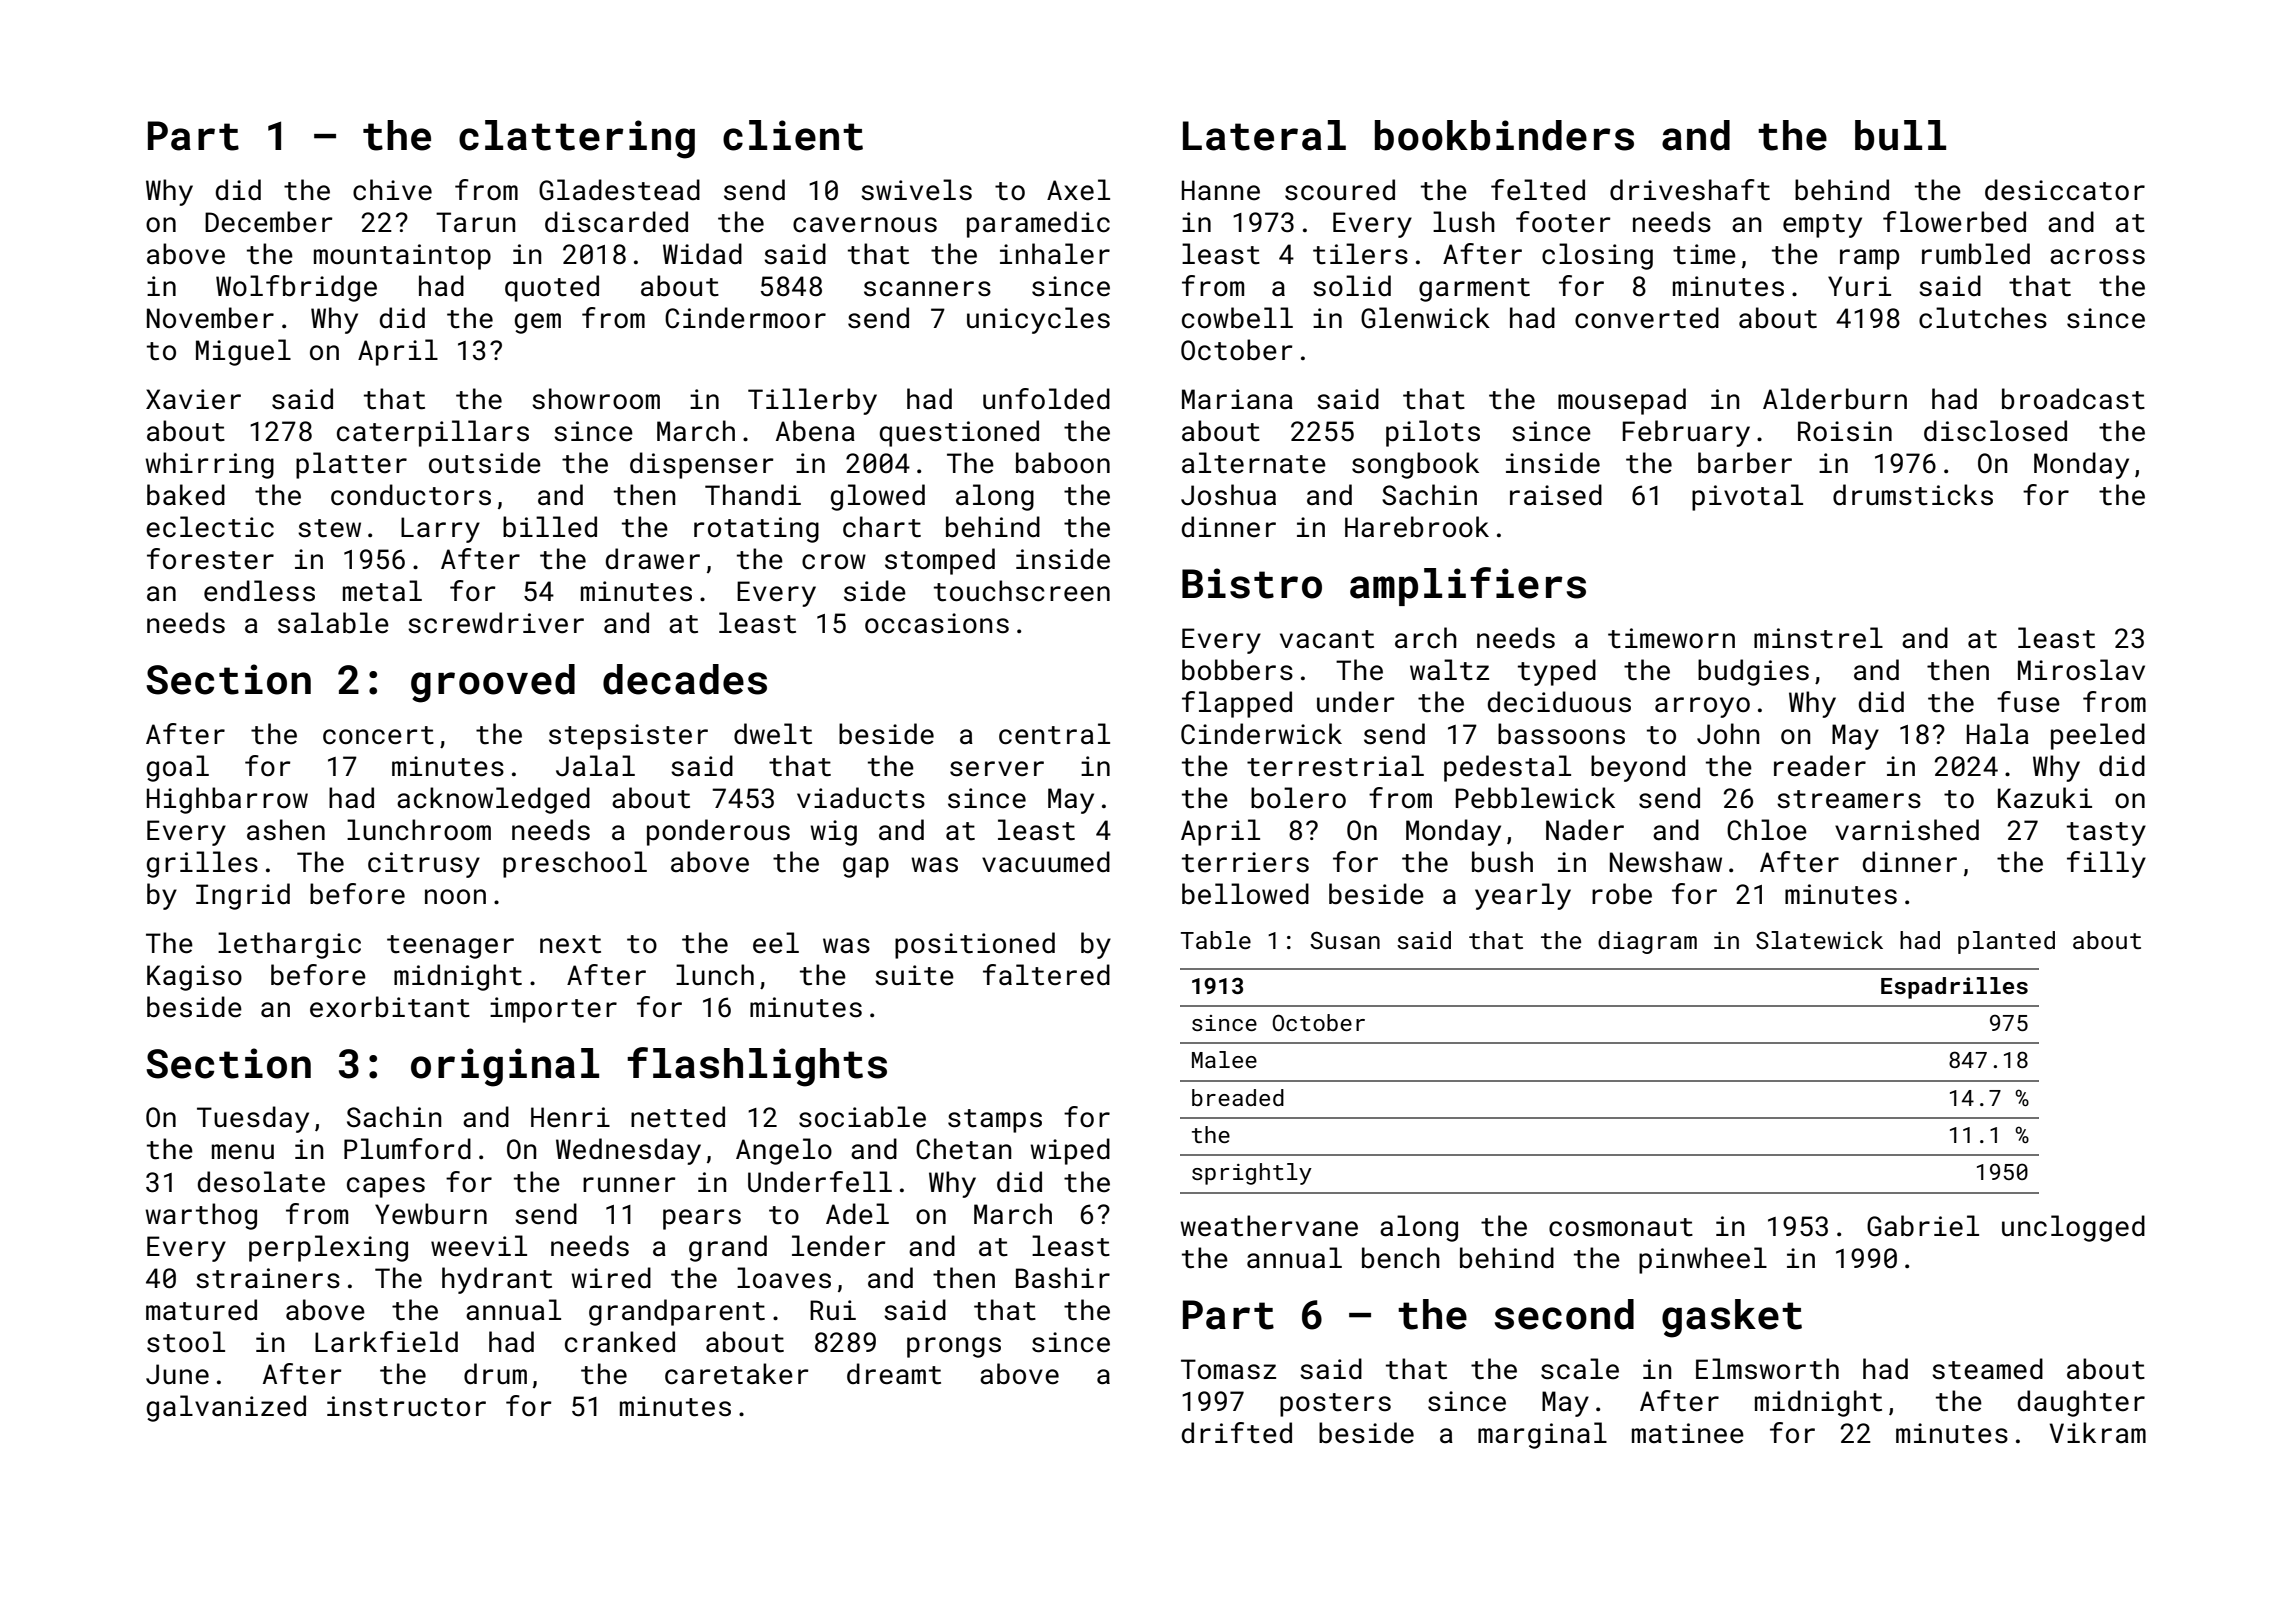  Describe the element at coordinates (202, 864) in the screenshot. I see `grilles` at that location.
